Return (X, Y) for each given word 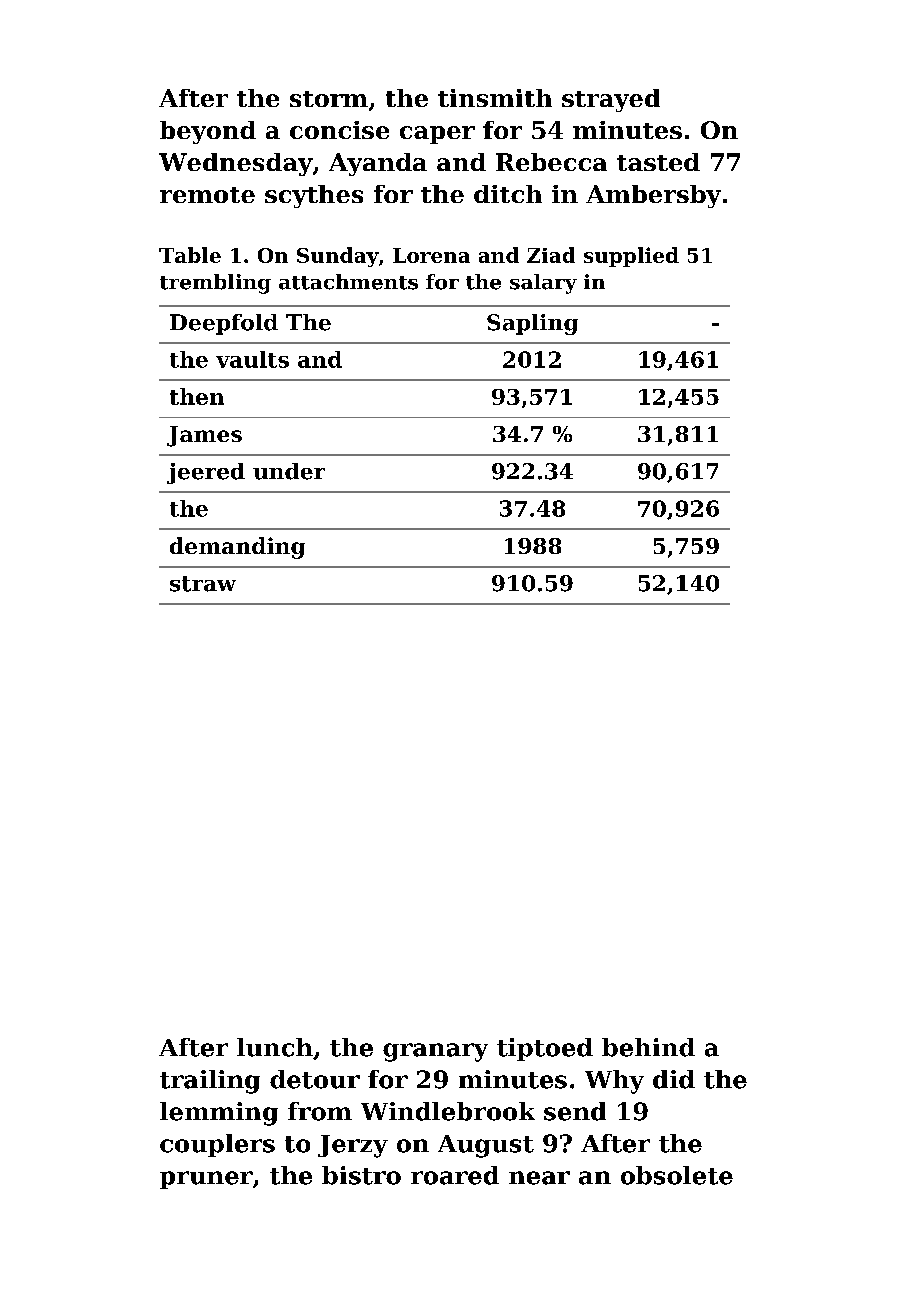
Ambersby (653, 196)
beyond (208, 132)
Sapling (532, 324)
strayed (611, 100)
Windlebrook (448, 1111)
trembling (215, 284)
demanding (237, 548)
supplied (631, 257)
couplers (217, 1145)
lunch (275, 1047)
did (674, 1079)
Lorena (431, 255)
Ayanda (378, 164)
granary (435, 1052)
